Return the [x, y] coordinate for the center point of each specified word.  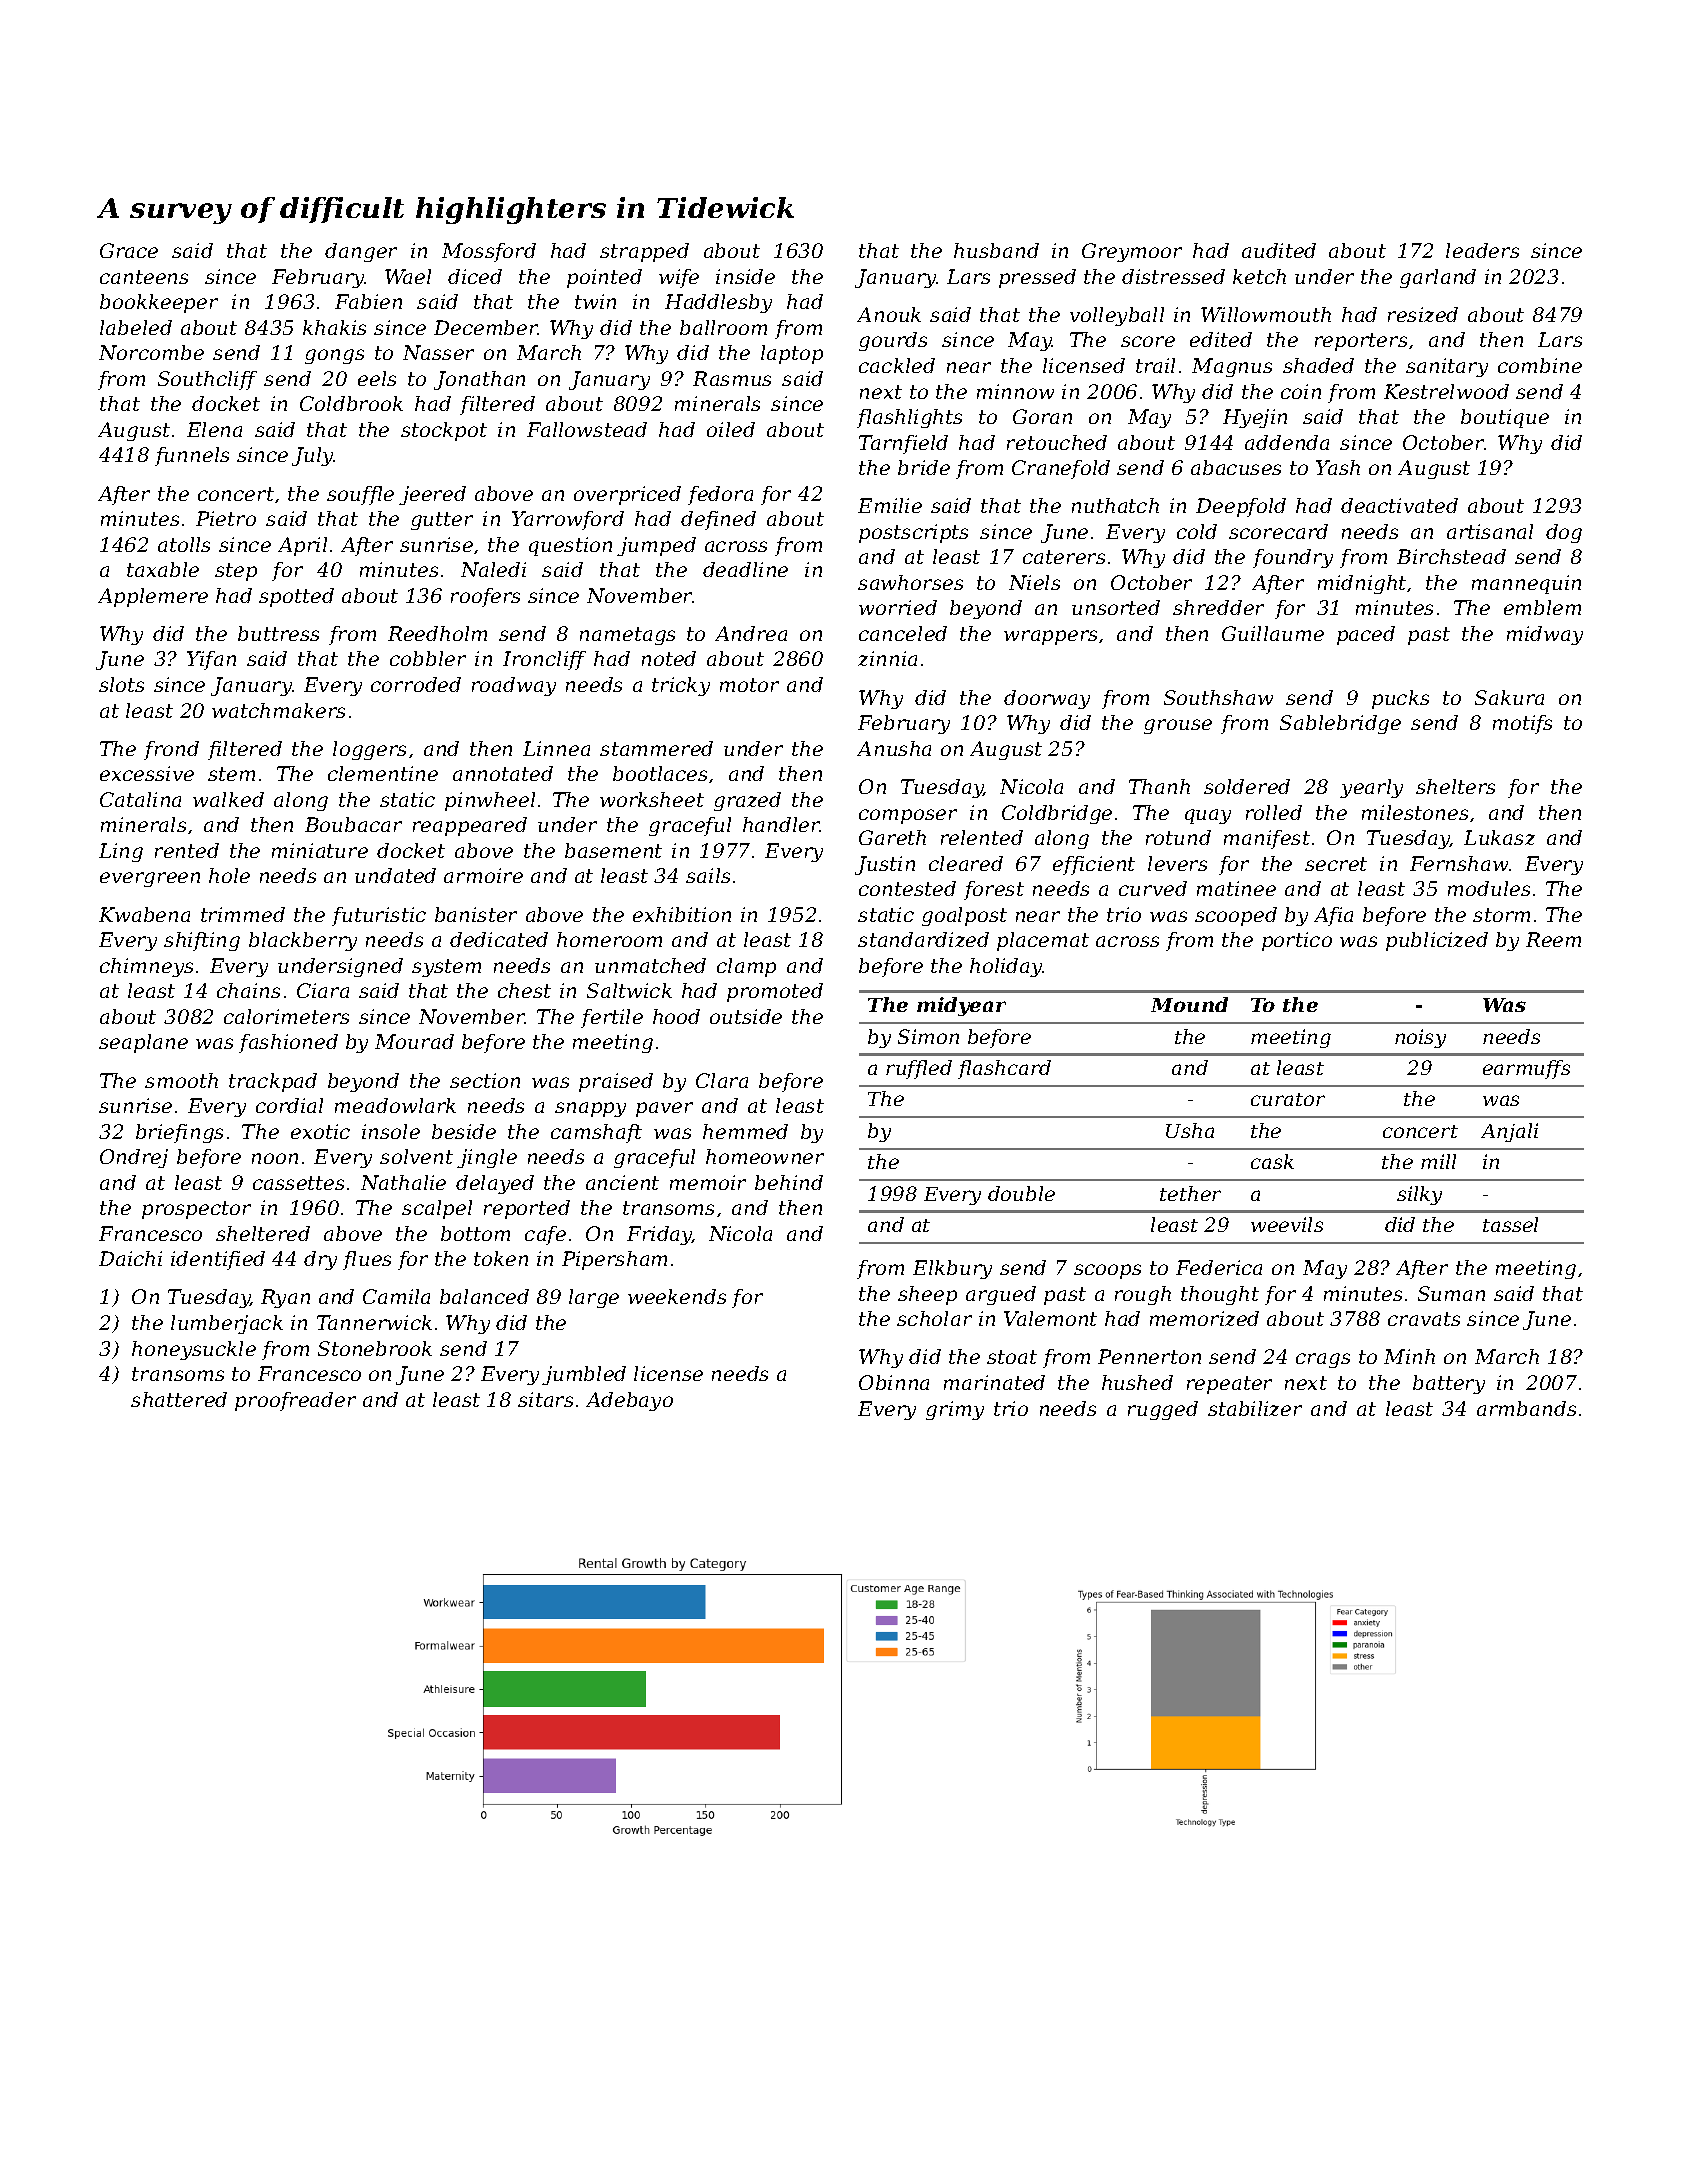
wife [679, 278]
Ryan [285, 1298]
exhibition [682, 914]
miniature [320, 850]
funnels [192, 456]
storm [1501, 915]
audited [1279, 250]
